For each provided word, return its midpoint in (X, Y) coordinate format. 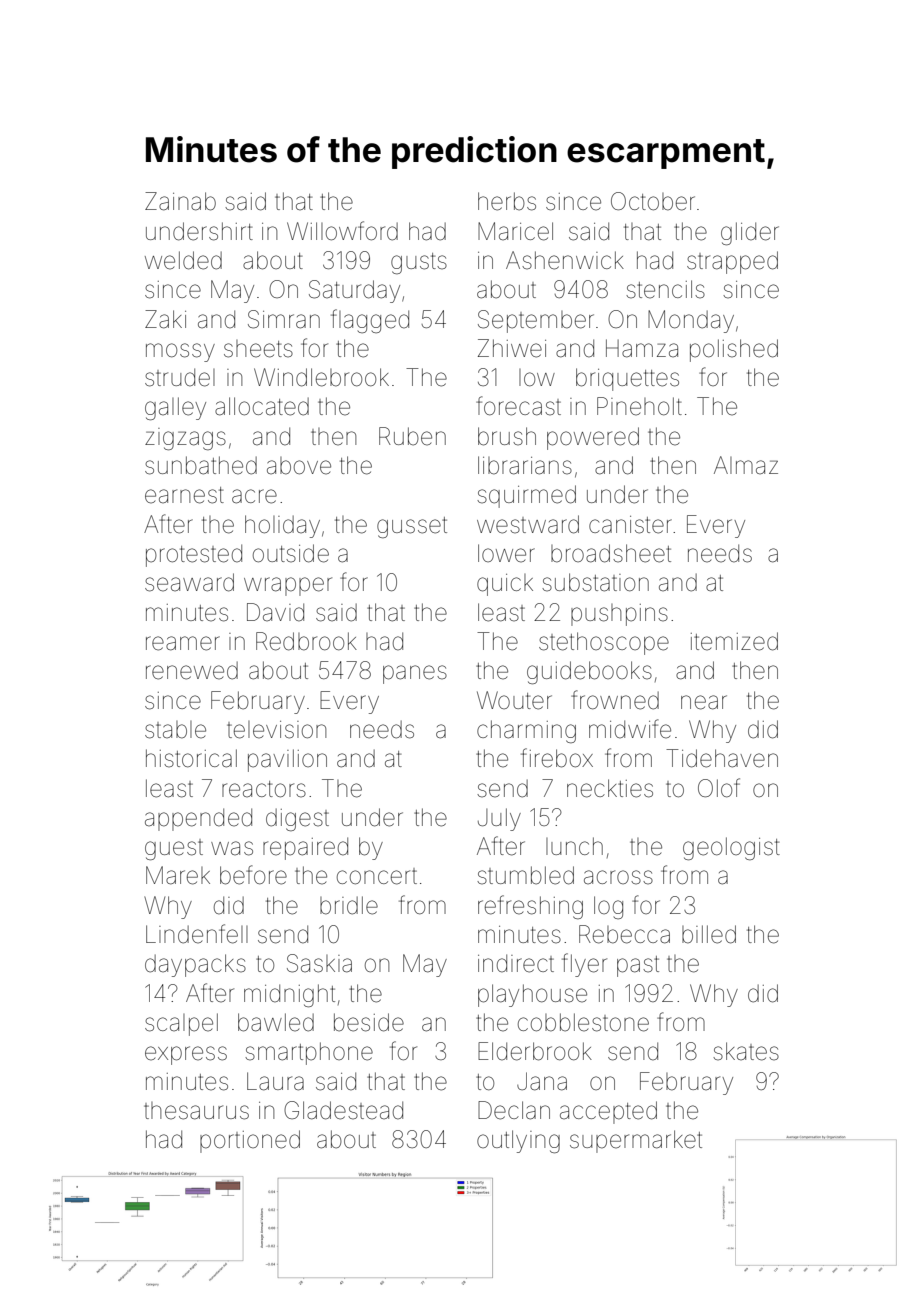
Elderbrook (535, 1051)
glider (750, 233)
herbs (507, 201)
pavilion (287, 760)
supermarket (636, 1141)
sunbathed (201, 465)
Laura (275, 1081)
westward (528, 524)
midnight (289, 995)
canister (630, 525)
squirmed (526, 496)
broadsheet (611, 553)
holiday (282, 526)
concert (377, 876)
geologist (731, 848)
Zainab (180, 201)
